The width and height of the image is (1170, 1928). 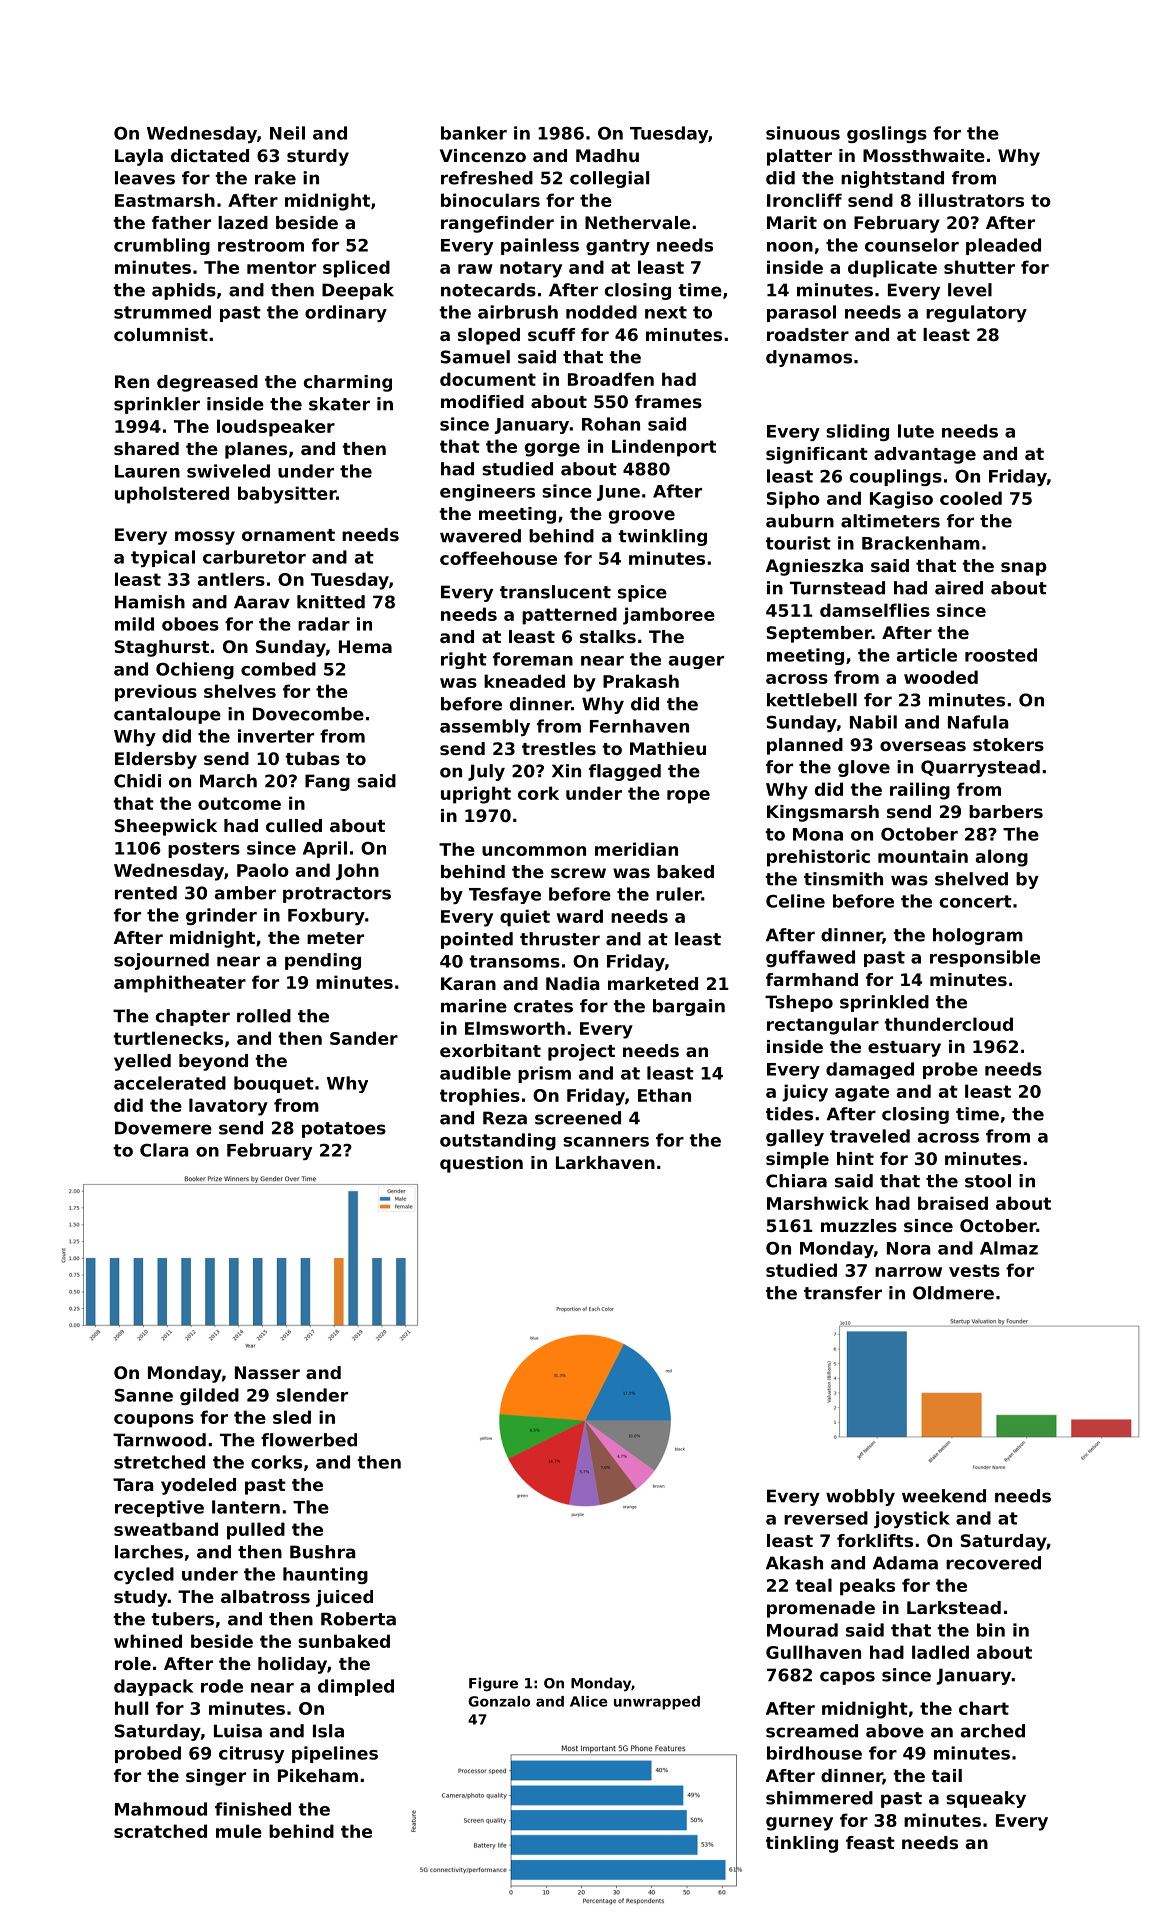 What do you see at coordinates (927, 655) in the image?
I see `article` at bounding box center [927, 655].
